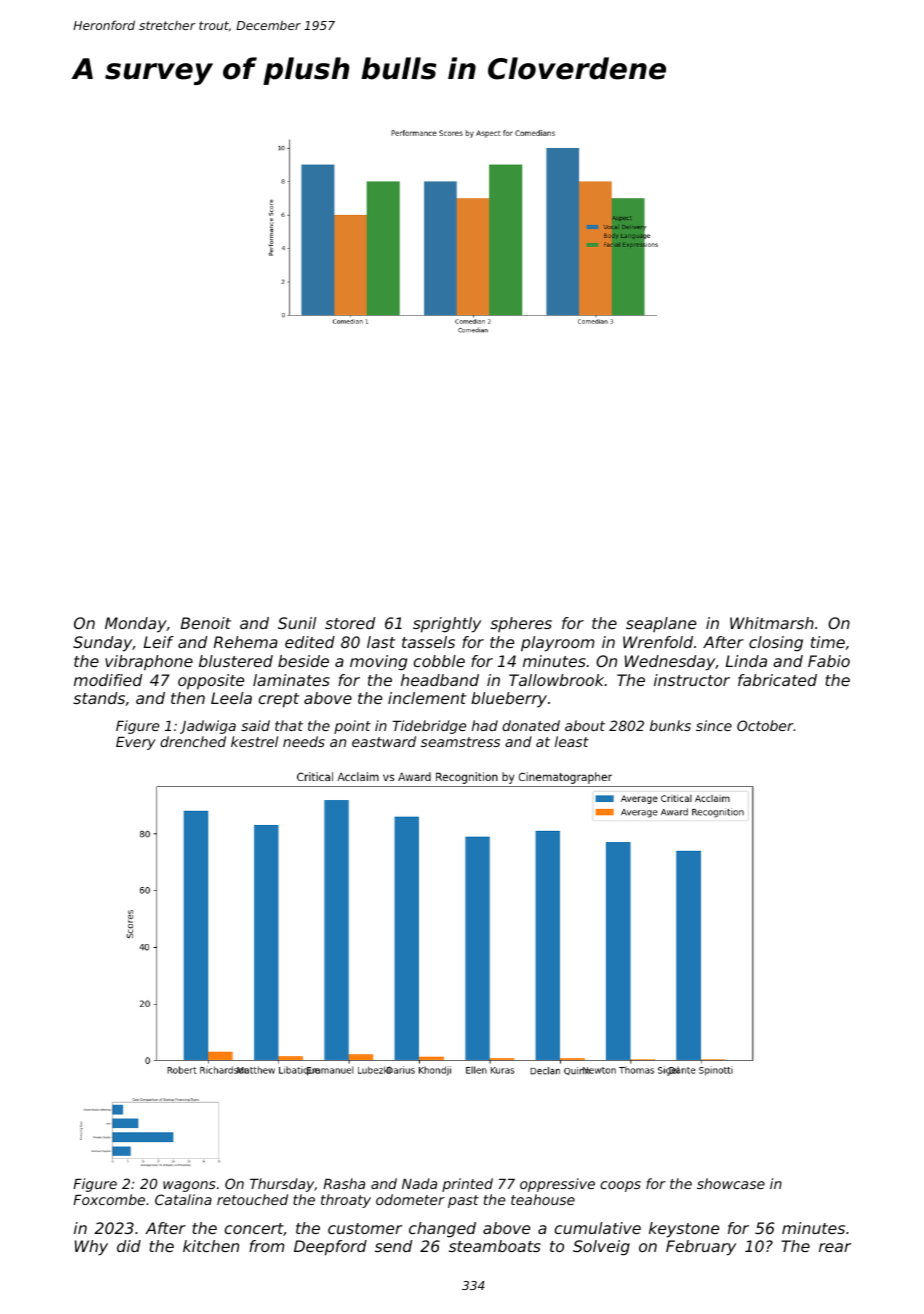 Image resolution: width=924 pixels, height=1314 pixels. What do you see at coordinates (714, 725) in the screenshot?
I see `since` at bounding box center [714, 725].
